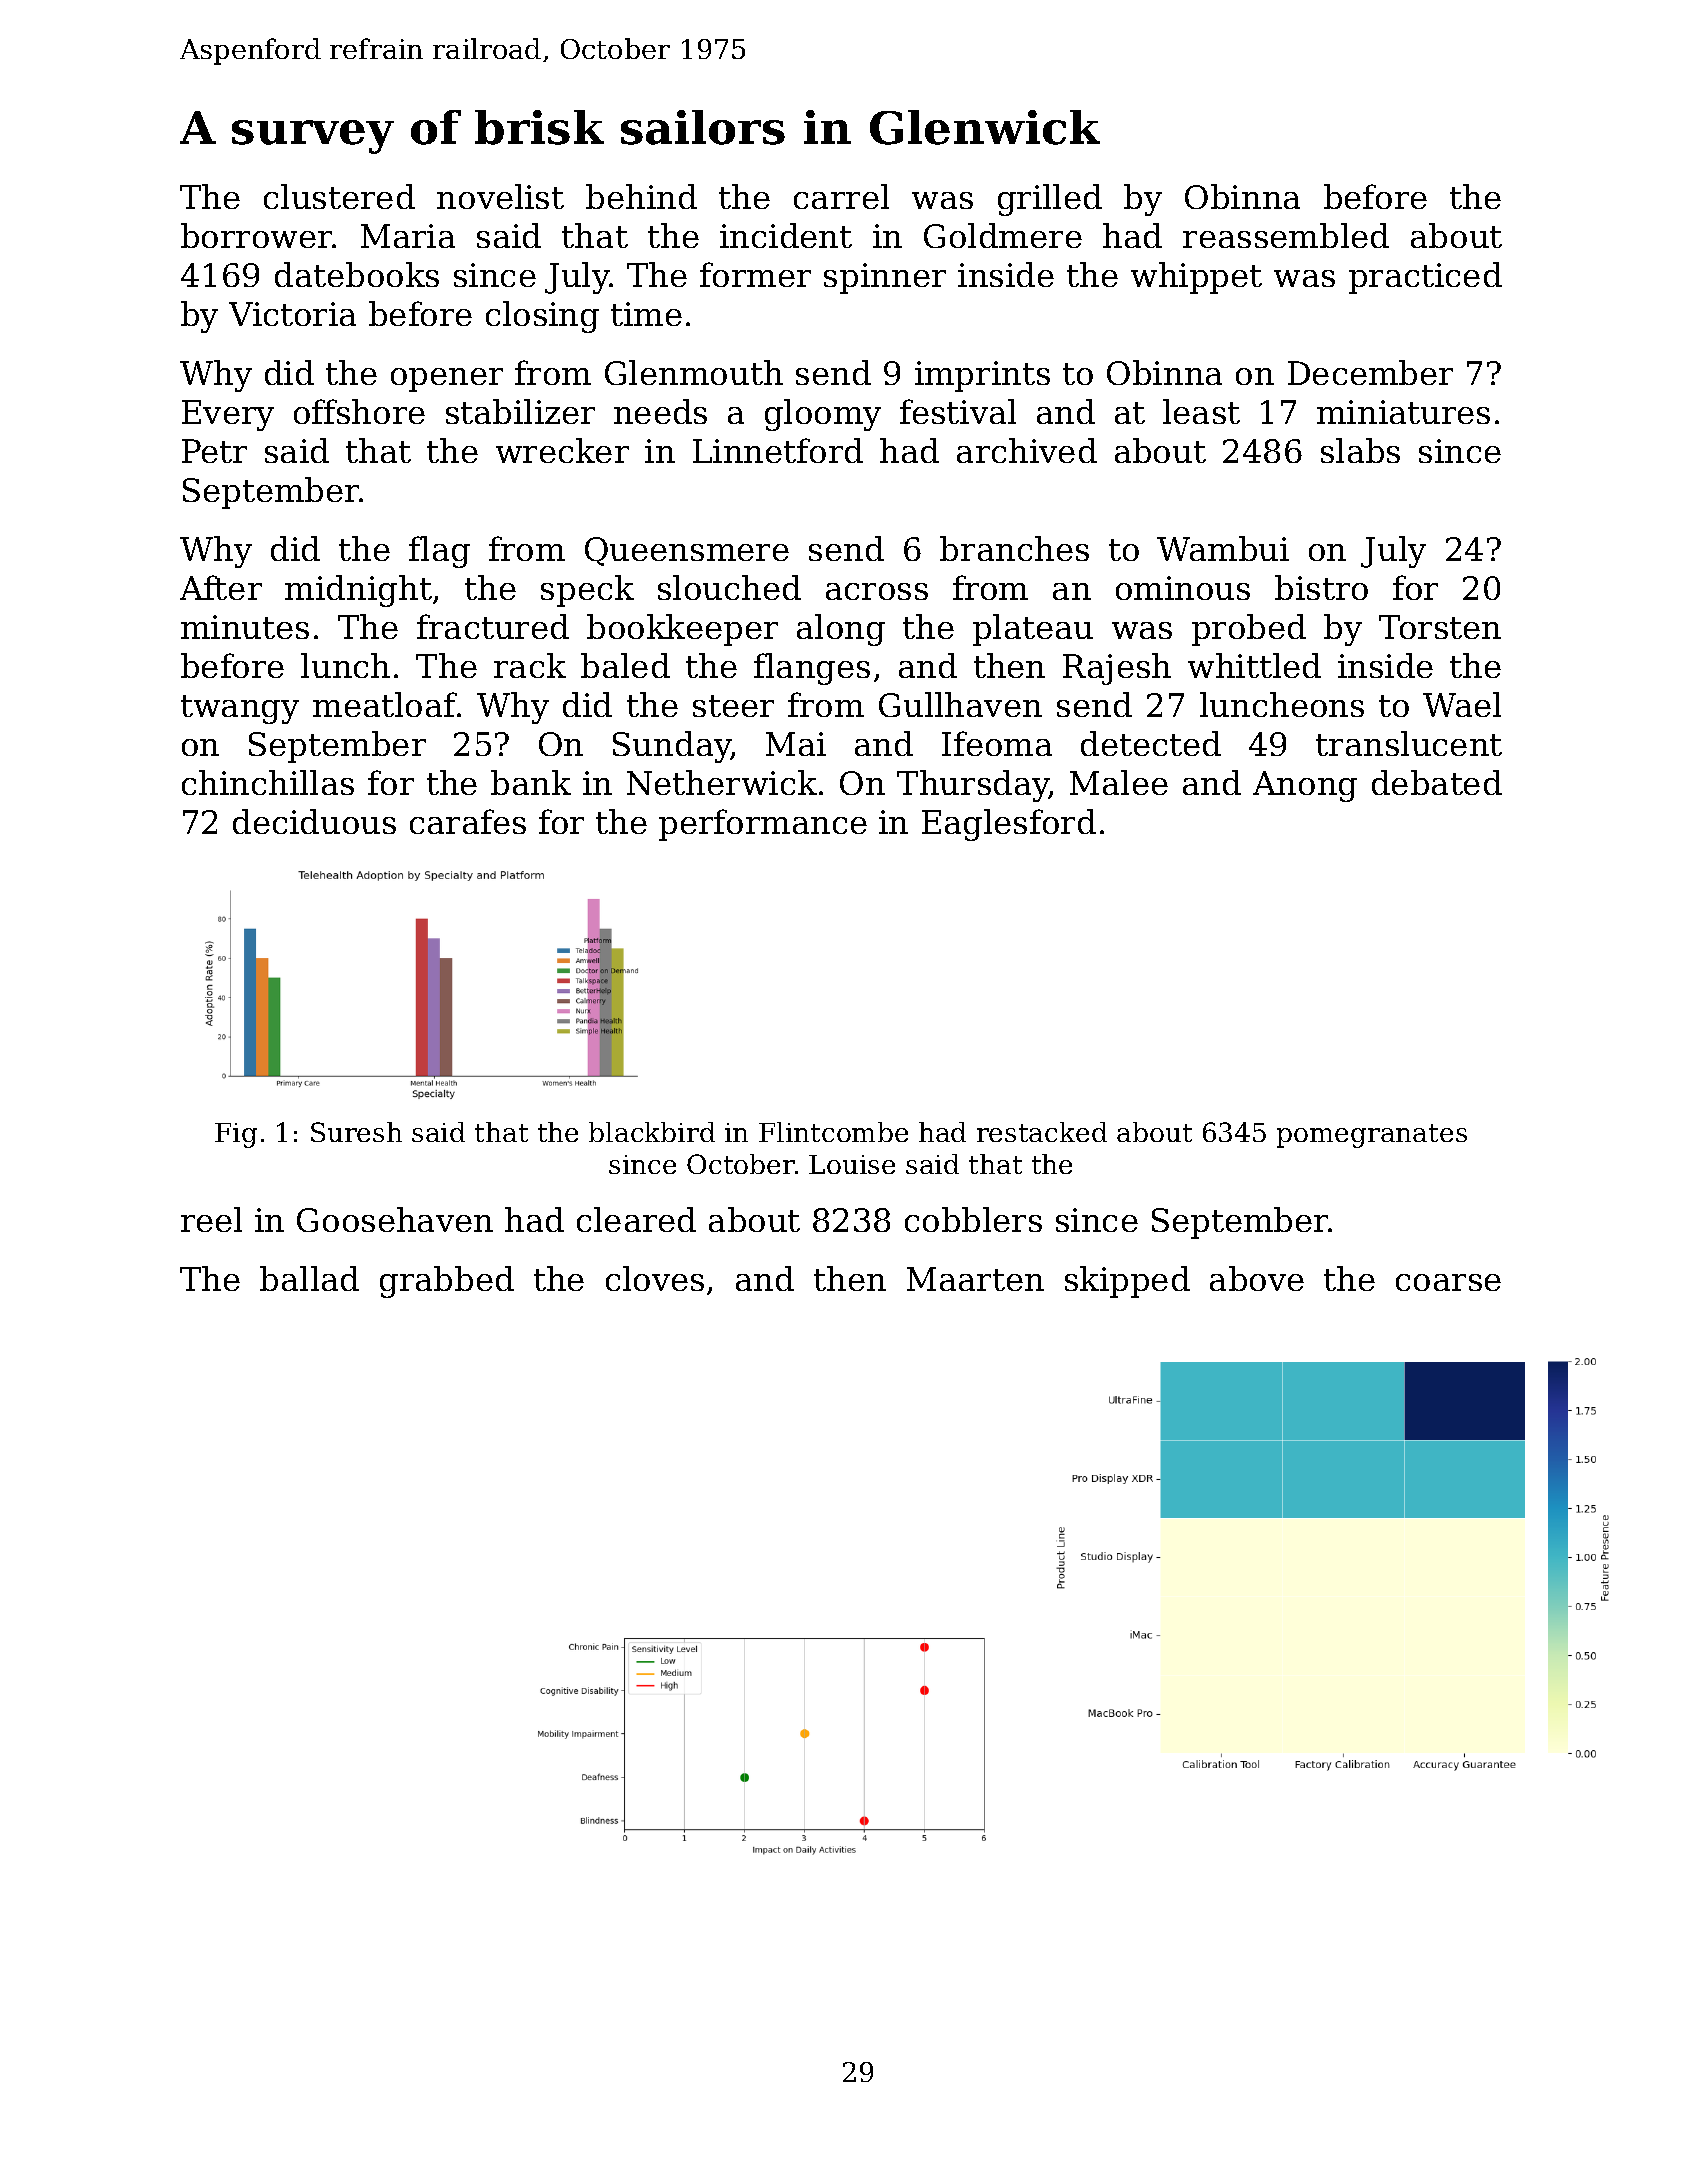  I want to click on restacked, so click(1042, 1132).
